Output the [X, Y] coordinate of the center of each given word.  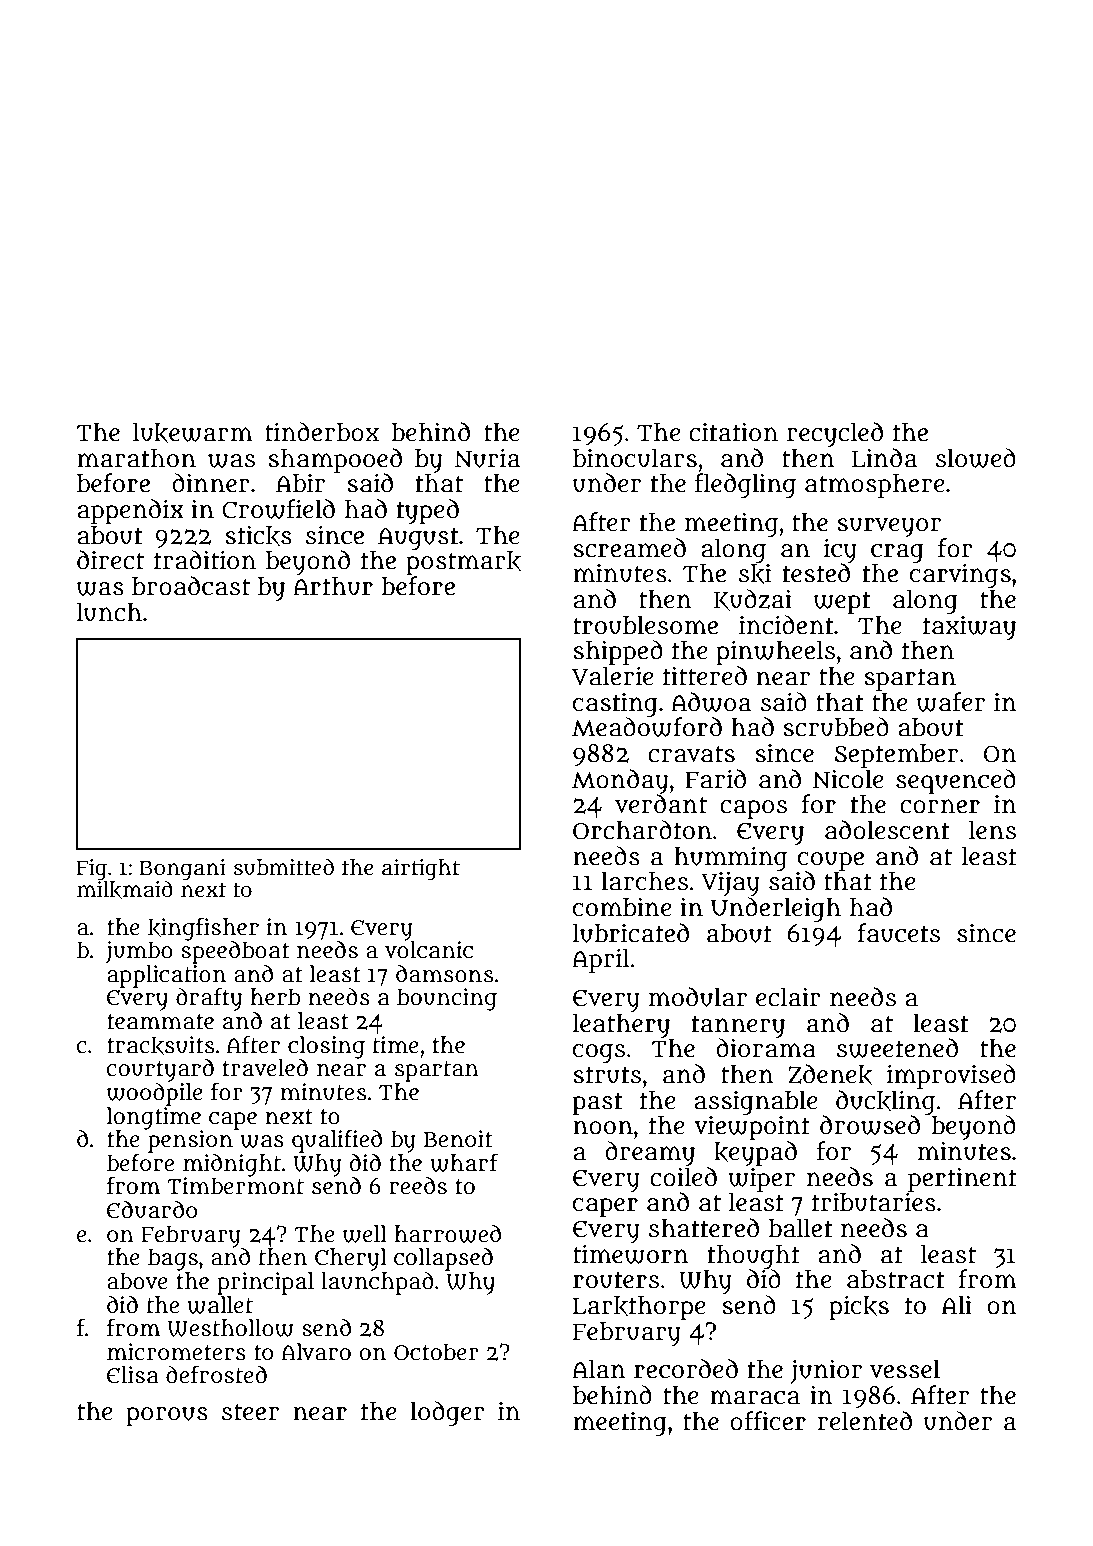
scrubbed [836, 727]
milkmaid [125, 889]
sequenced [956, 781]
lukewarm [193, 433]
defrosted [216, 1375]
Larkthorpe [638, 1308]
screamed [629, 548]
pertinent [962, 1180]
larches [644, 881]
